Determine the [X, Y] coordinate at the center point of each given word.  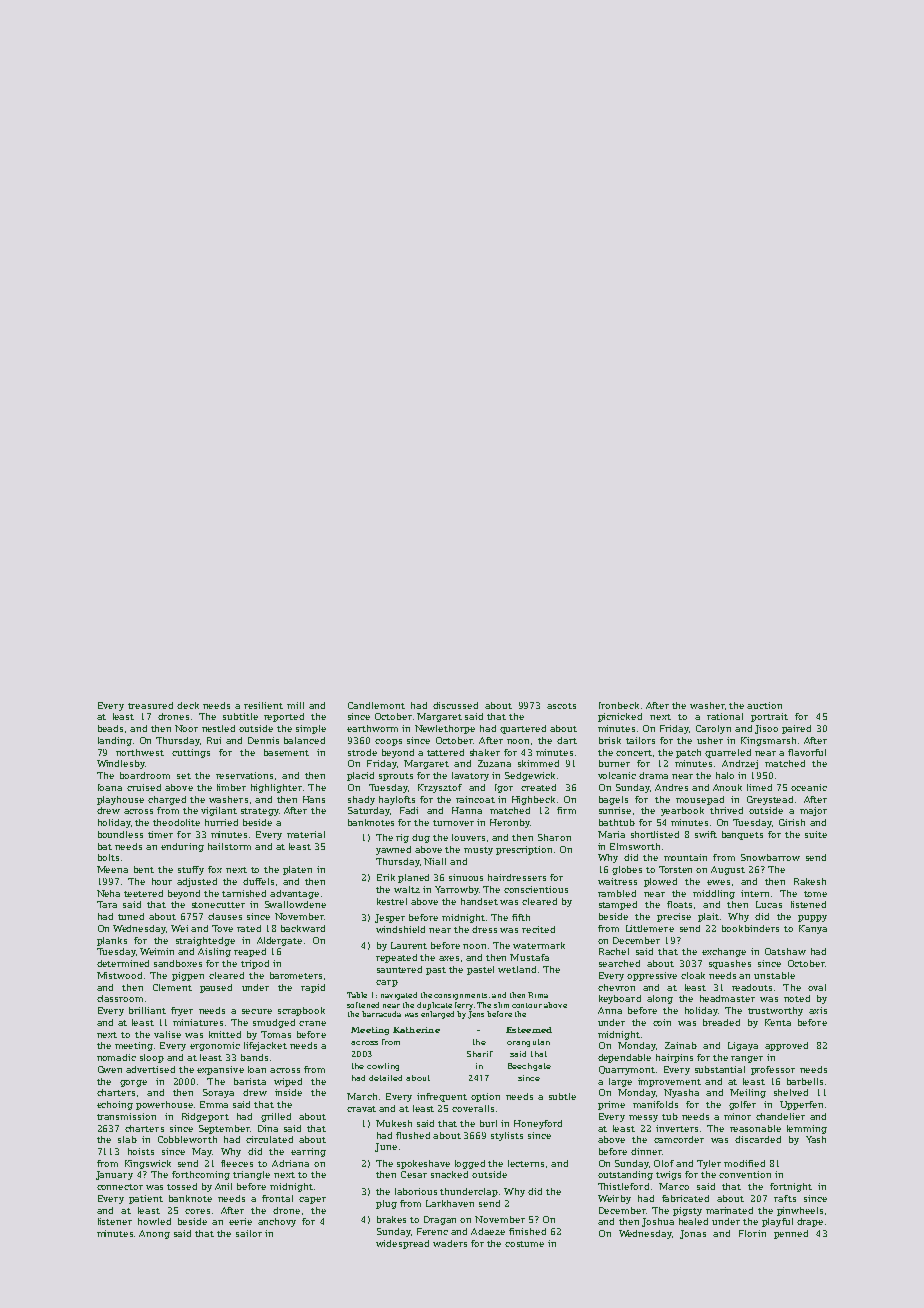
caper [312, 1200]
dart [567, 740]
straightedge [205, 941]
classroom [120, 998]
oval [817, 987]
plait [708, 917]
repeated [396, 958]
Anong [154, 1234]
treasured [150, 705]
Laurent [409, 945]
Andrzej [740, 764]
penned [791, 1234]
